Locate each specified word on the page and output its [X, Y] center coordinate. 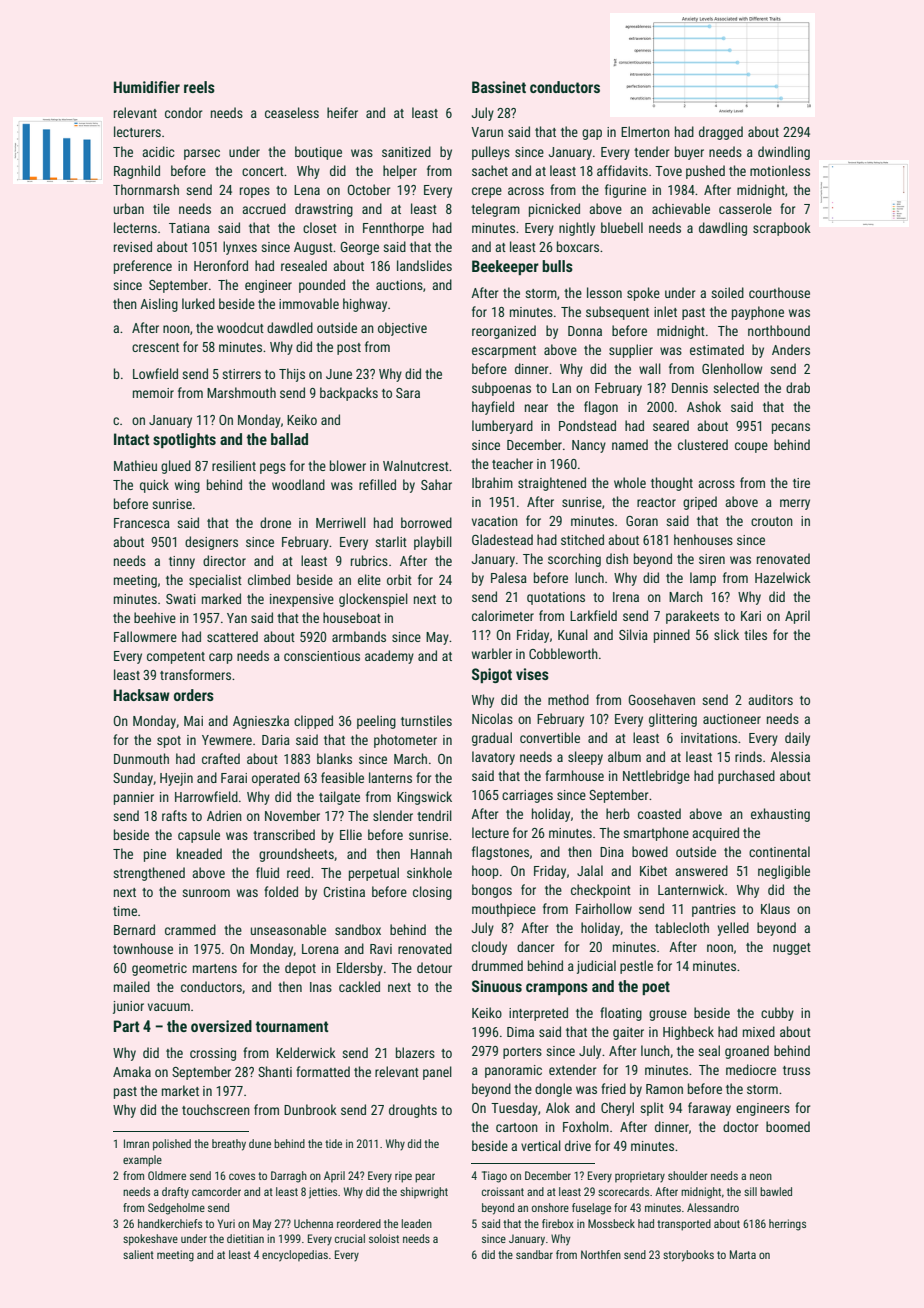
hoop [485, 872]
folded [281, 891]
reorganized [504, 332]
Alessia [790, 756]
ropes [255, 192]
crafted [221, 758]
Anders [791, 349]
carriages [527, 796]
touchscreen [216, 1109]
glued [176, 467]
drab [798, 387]
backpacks [349, 394]
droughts [413, 1111]
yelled [733, 929]
